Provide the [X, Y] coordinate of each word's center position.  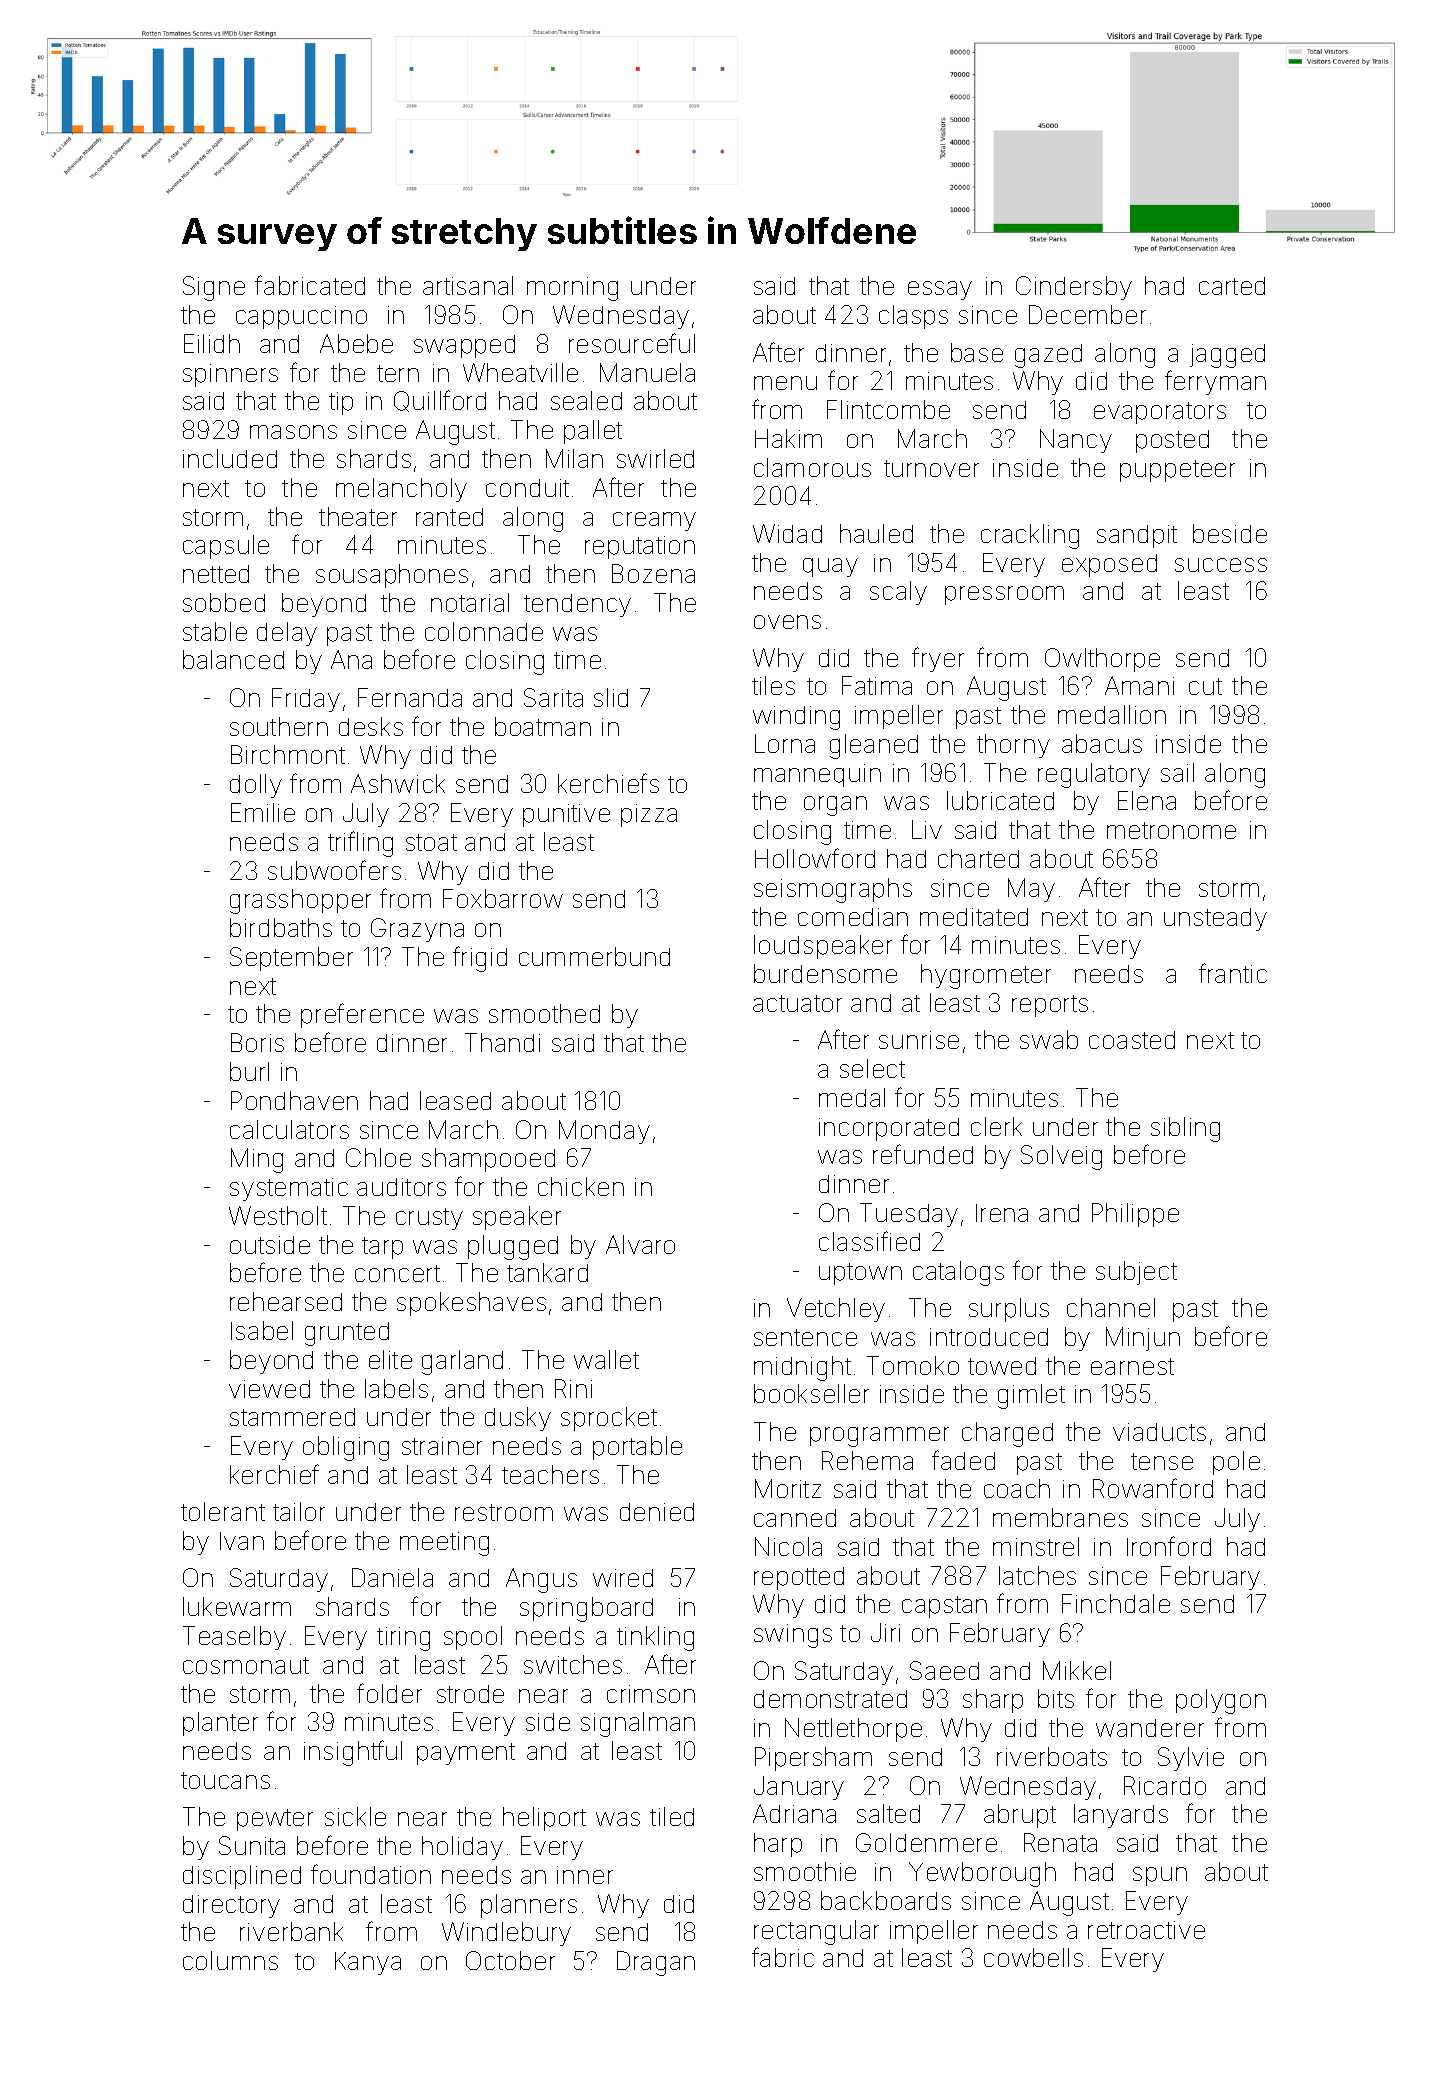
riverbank [291, 1931]
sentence [805, 1337]
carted [1232, 286]
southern [279, 726]
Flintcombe [888, 409]
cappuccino [301, 317]
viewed [269, 1389]
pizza [649, 815]
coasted [1132, 1040]
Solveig [1061, 1157]
